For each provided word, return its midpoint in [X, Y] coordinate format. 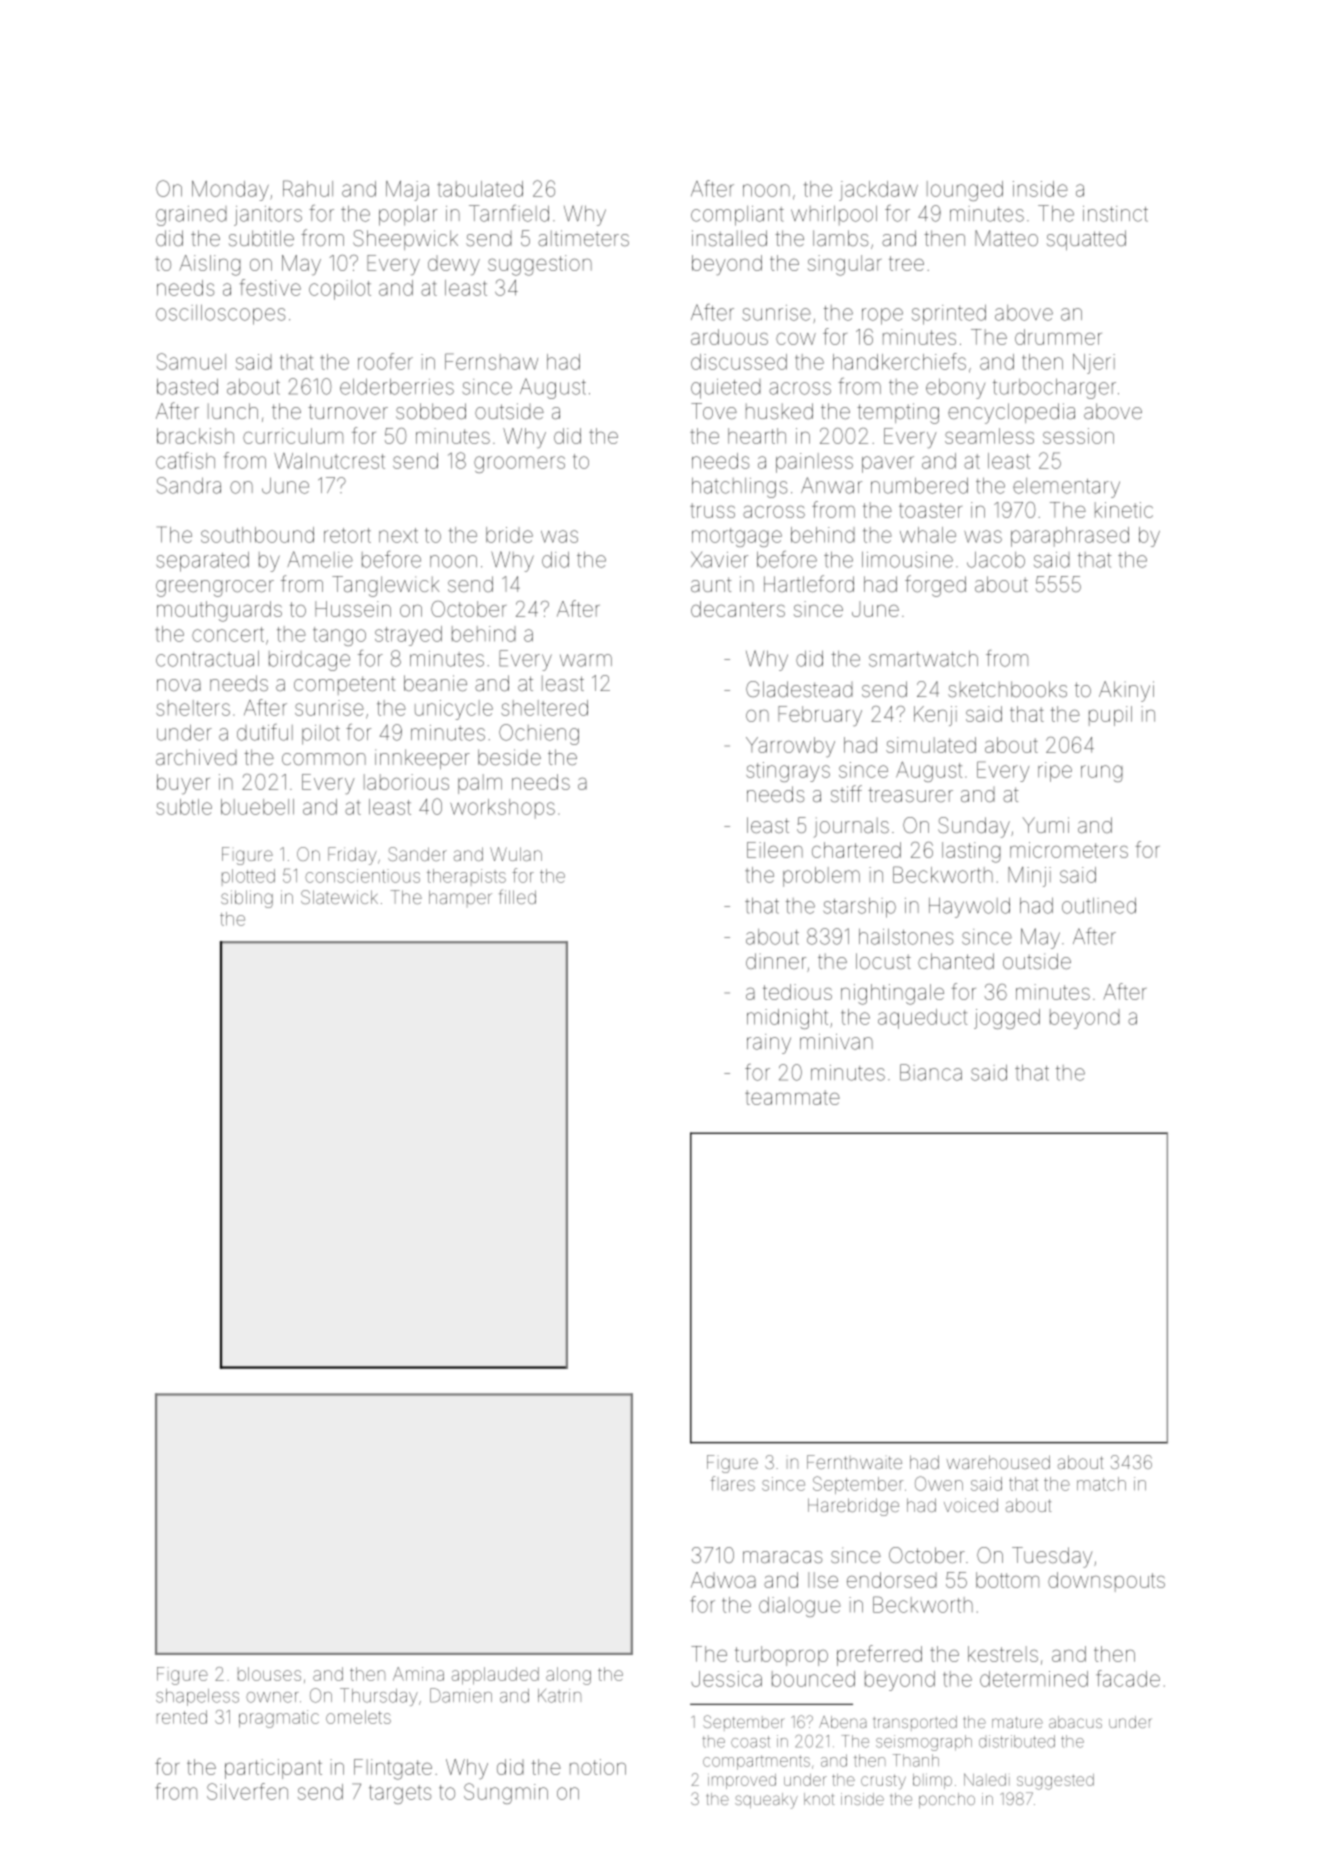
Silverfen [247, 1791]
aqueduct [922, 1019]
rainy [769, 1044]
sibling [247, 899]
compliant [737, 216]
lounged [965, 191]
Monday [230, 191]
